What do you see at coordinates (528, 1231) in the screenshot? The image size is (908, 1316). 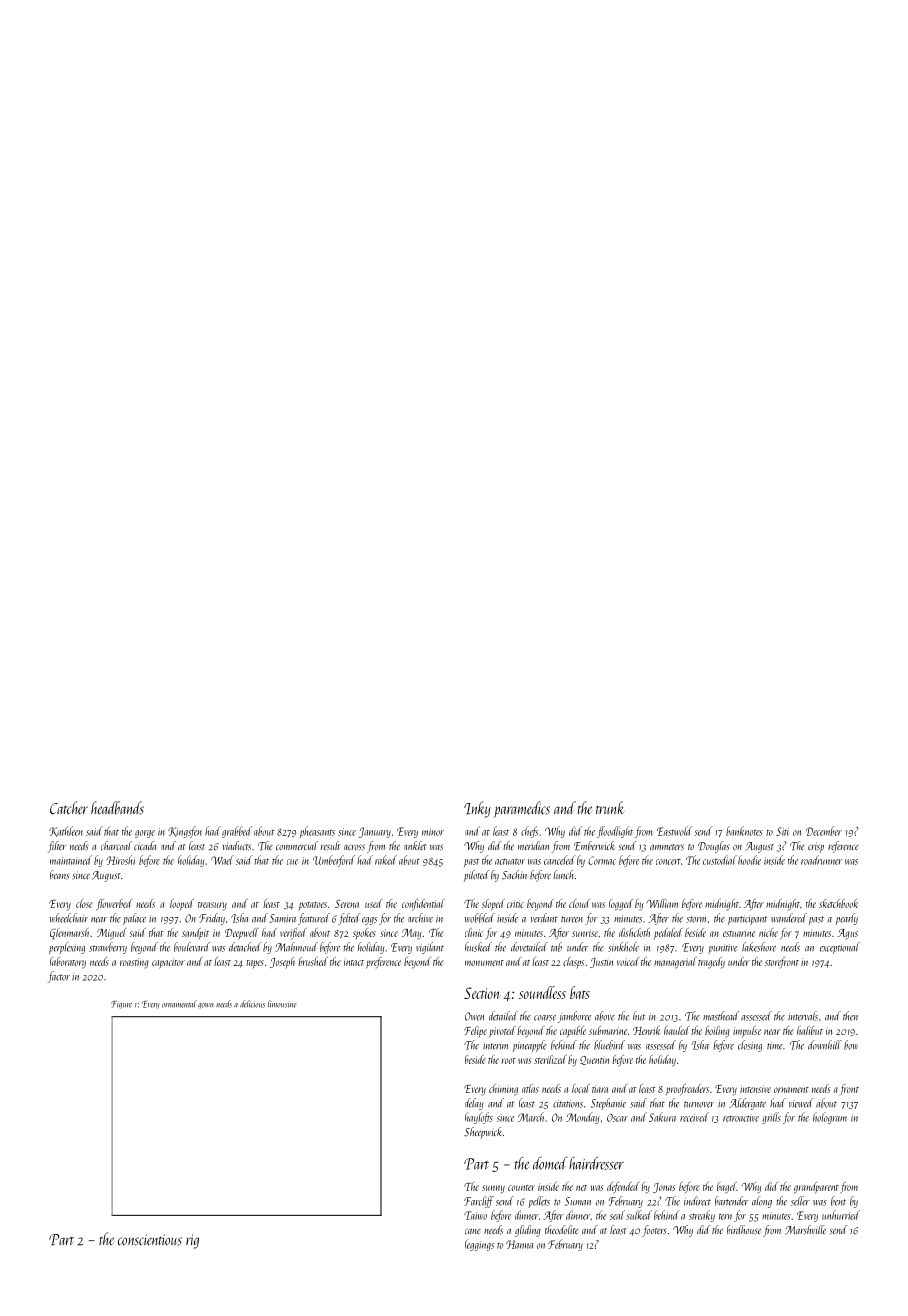 I see `gliding` at bounding box center [528, 1231].
